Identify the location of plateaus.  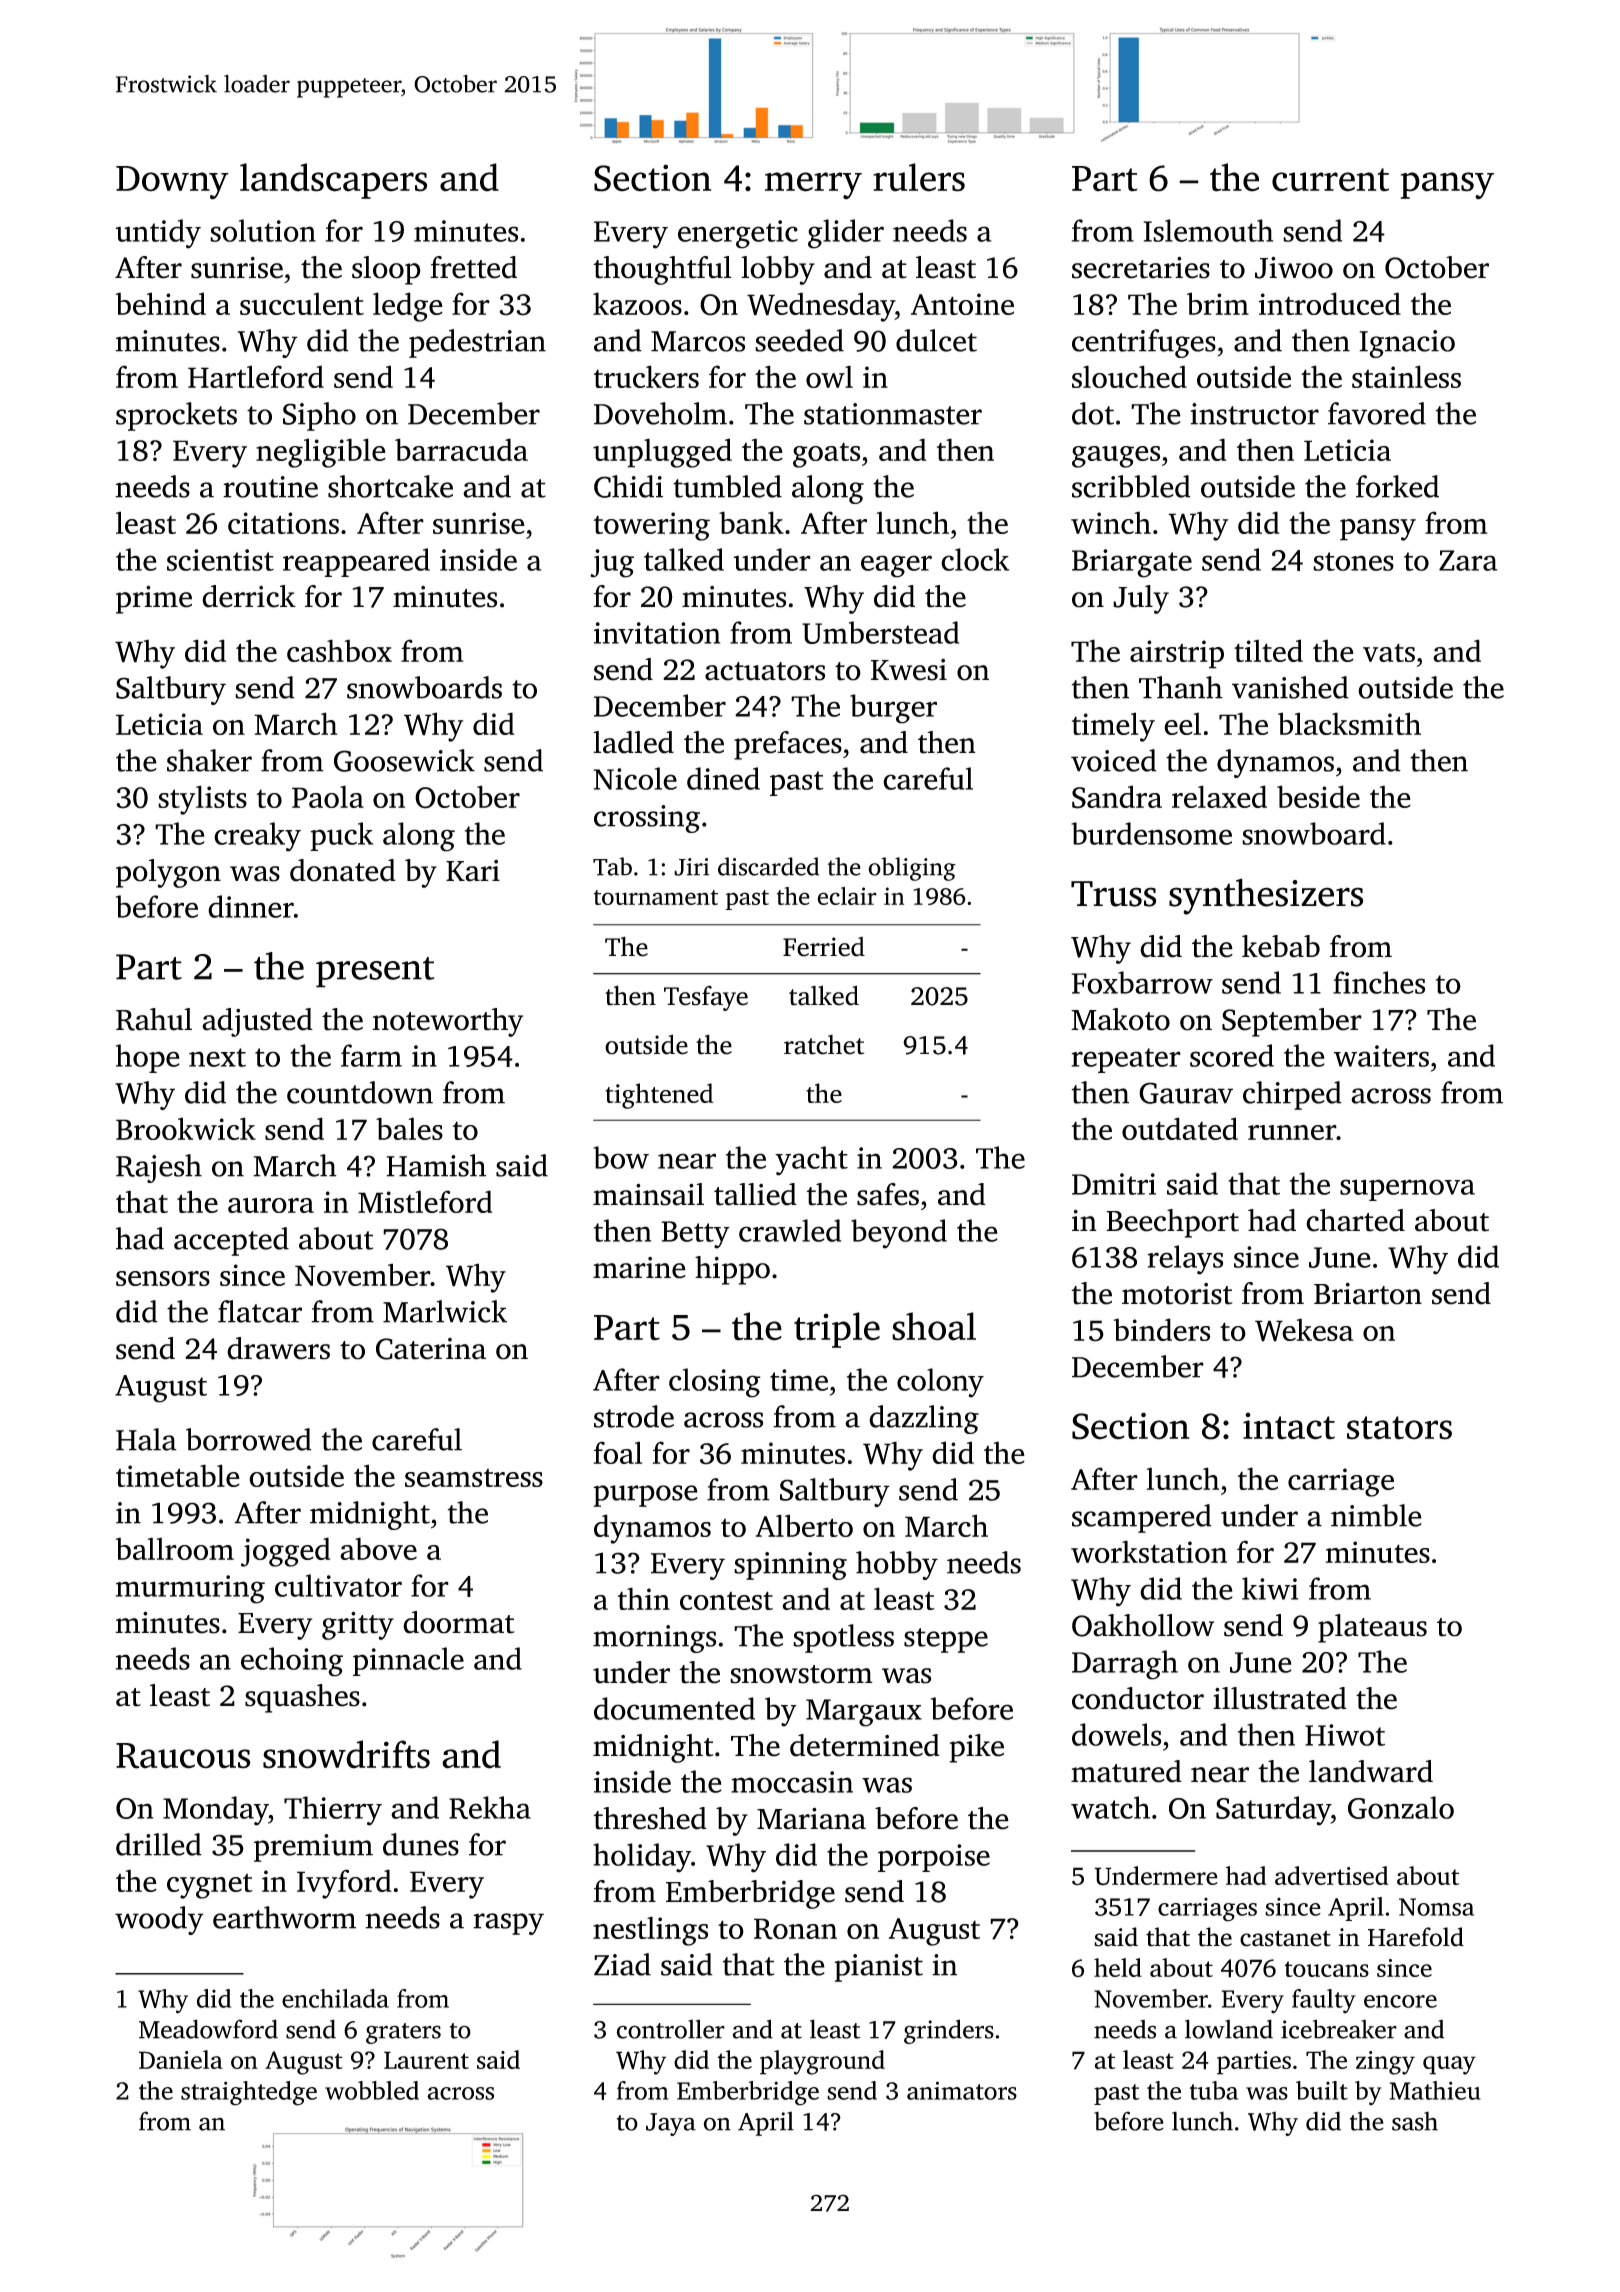
(1372, 1628).
